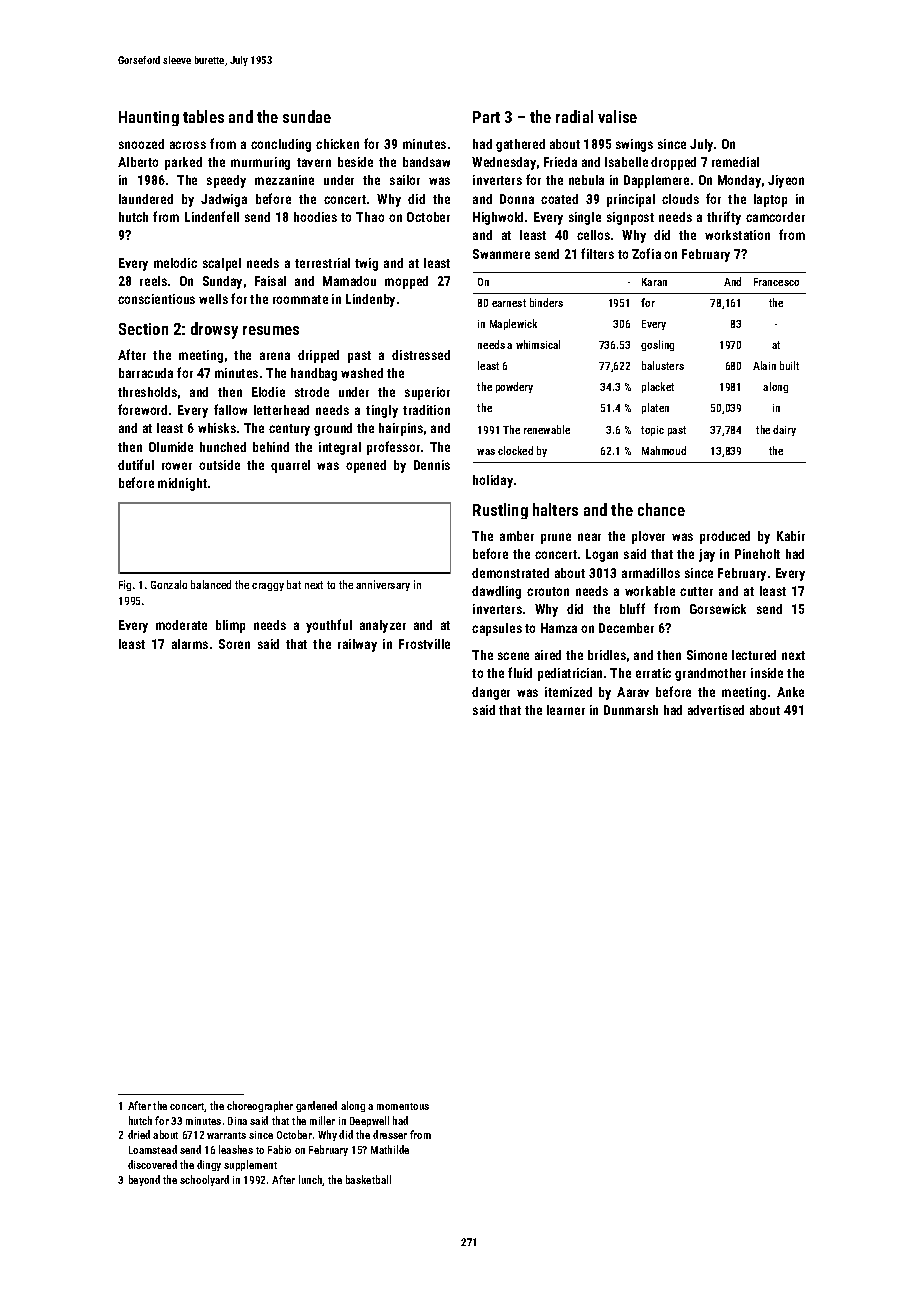  Describe the element at coordinates (757, 554) in the document. I see `Pineholt` at that location.
